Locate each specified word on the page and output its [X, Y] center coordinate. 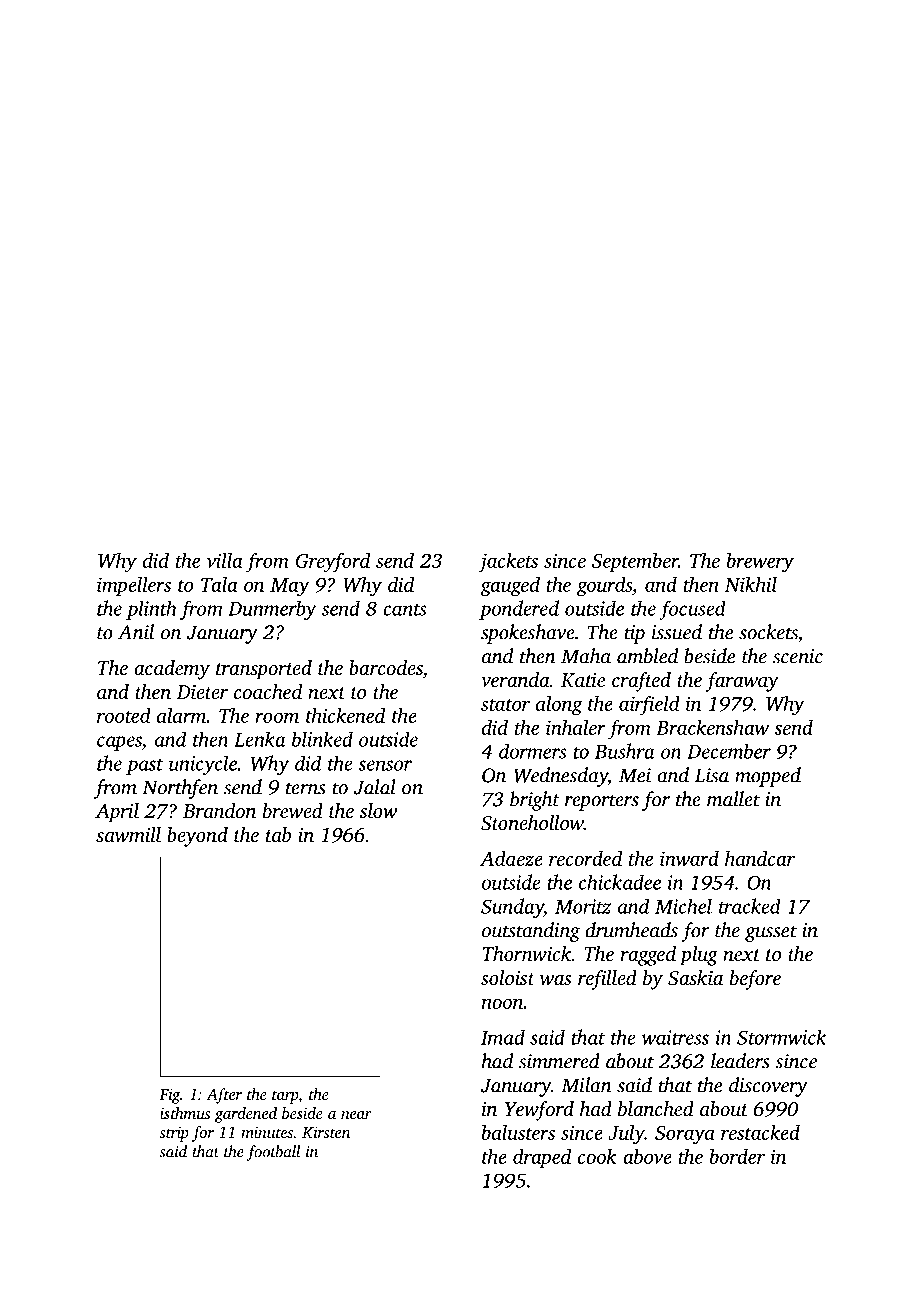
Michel [683, 906]
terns [306, 788]
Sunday [512, 908]
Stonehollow [532, 823]
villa [224, 560]
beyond [197, 837]
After [224, 1096]
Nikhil [751, 584]
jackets [508, 563]
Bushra [625, 751]
